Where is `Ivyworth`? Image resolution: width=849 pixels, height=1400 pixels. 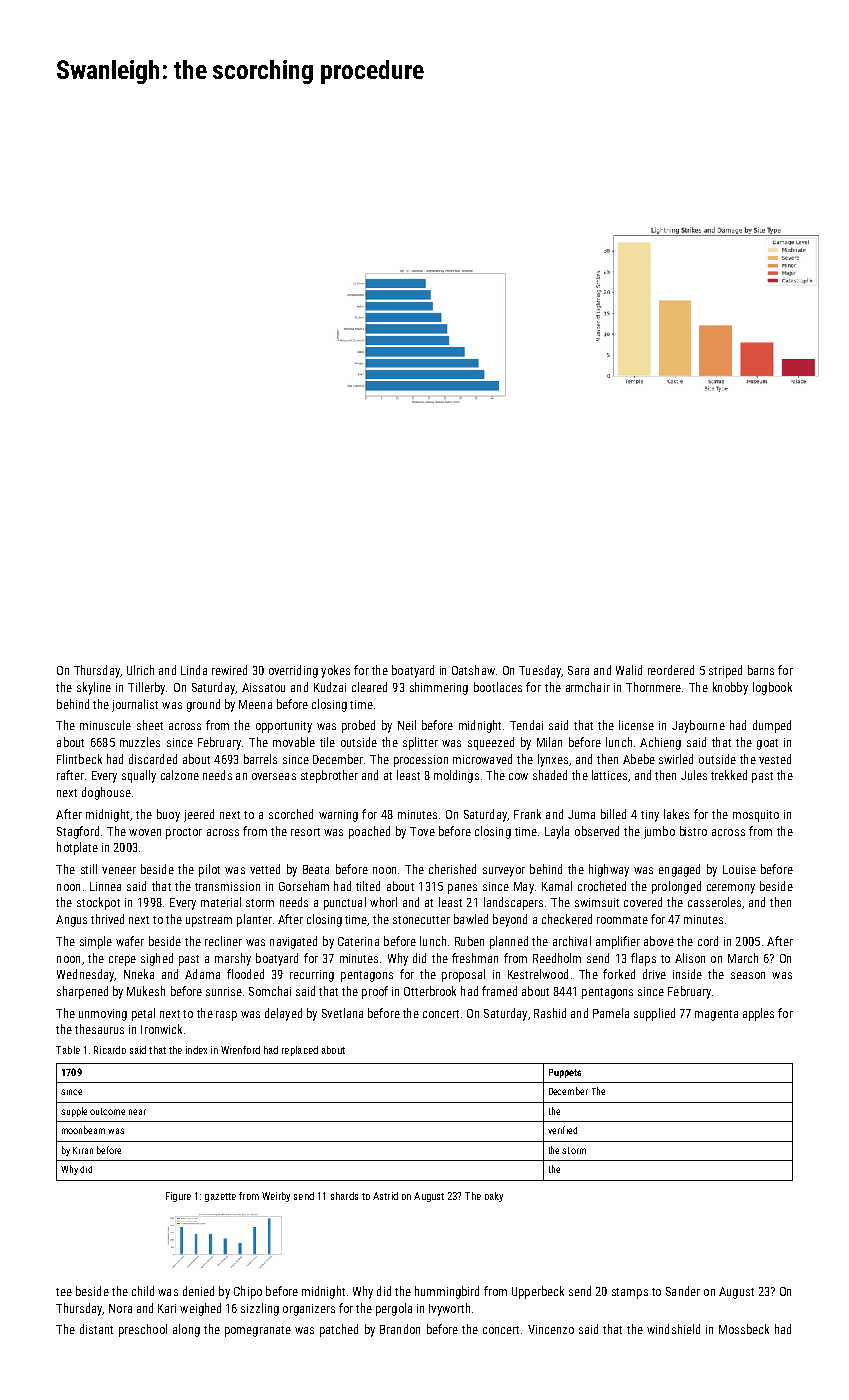
Ivyworth is located at coordinates (449, 1309).
